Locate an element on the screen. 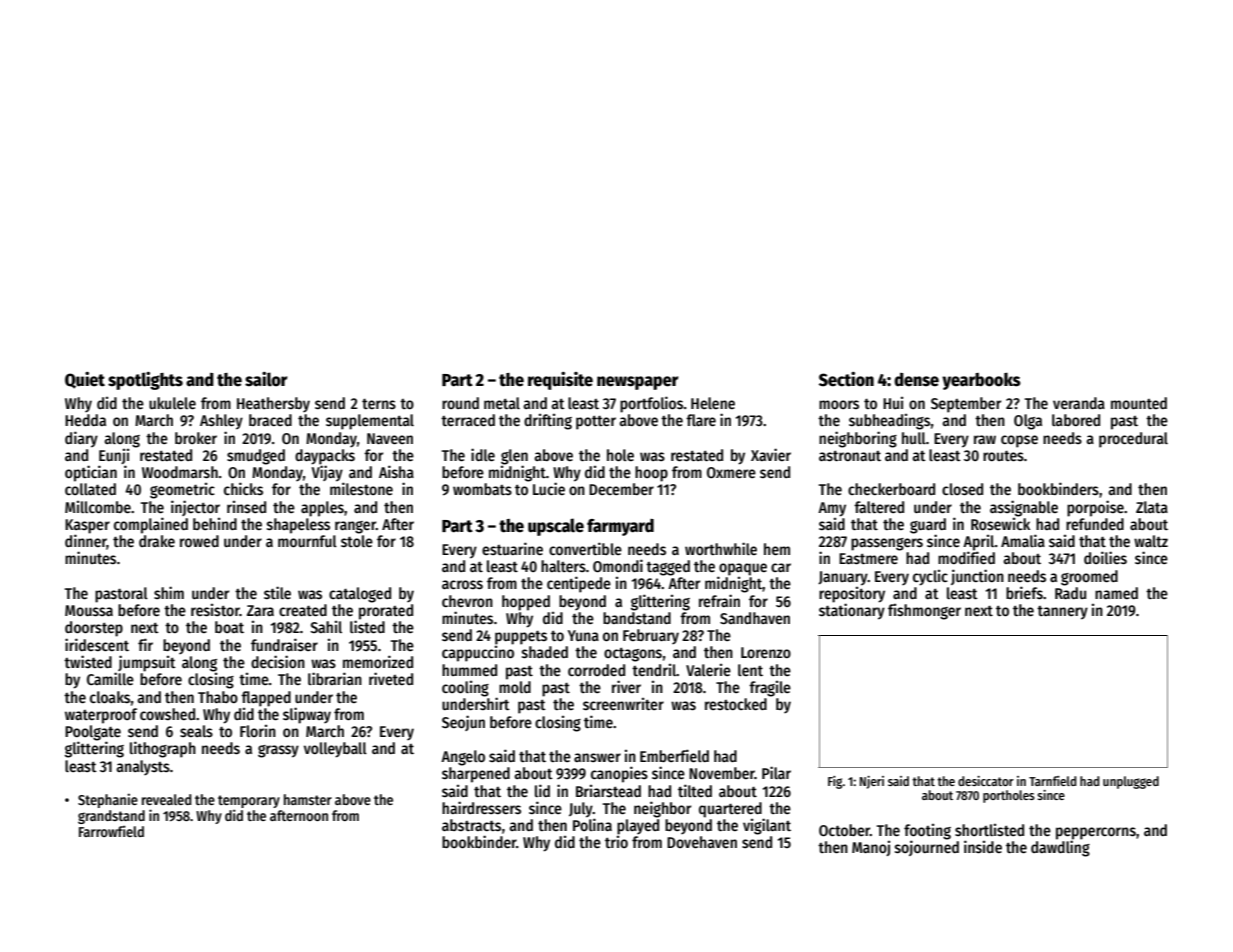 The image size is (1233, 952). passengers is located at coordinates (887, 544).
